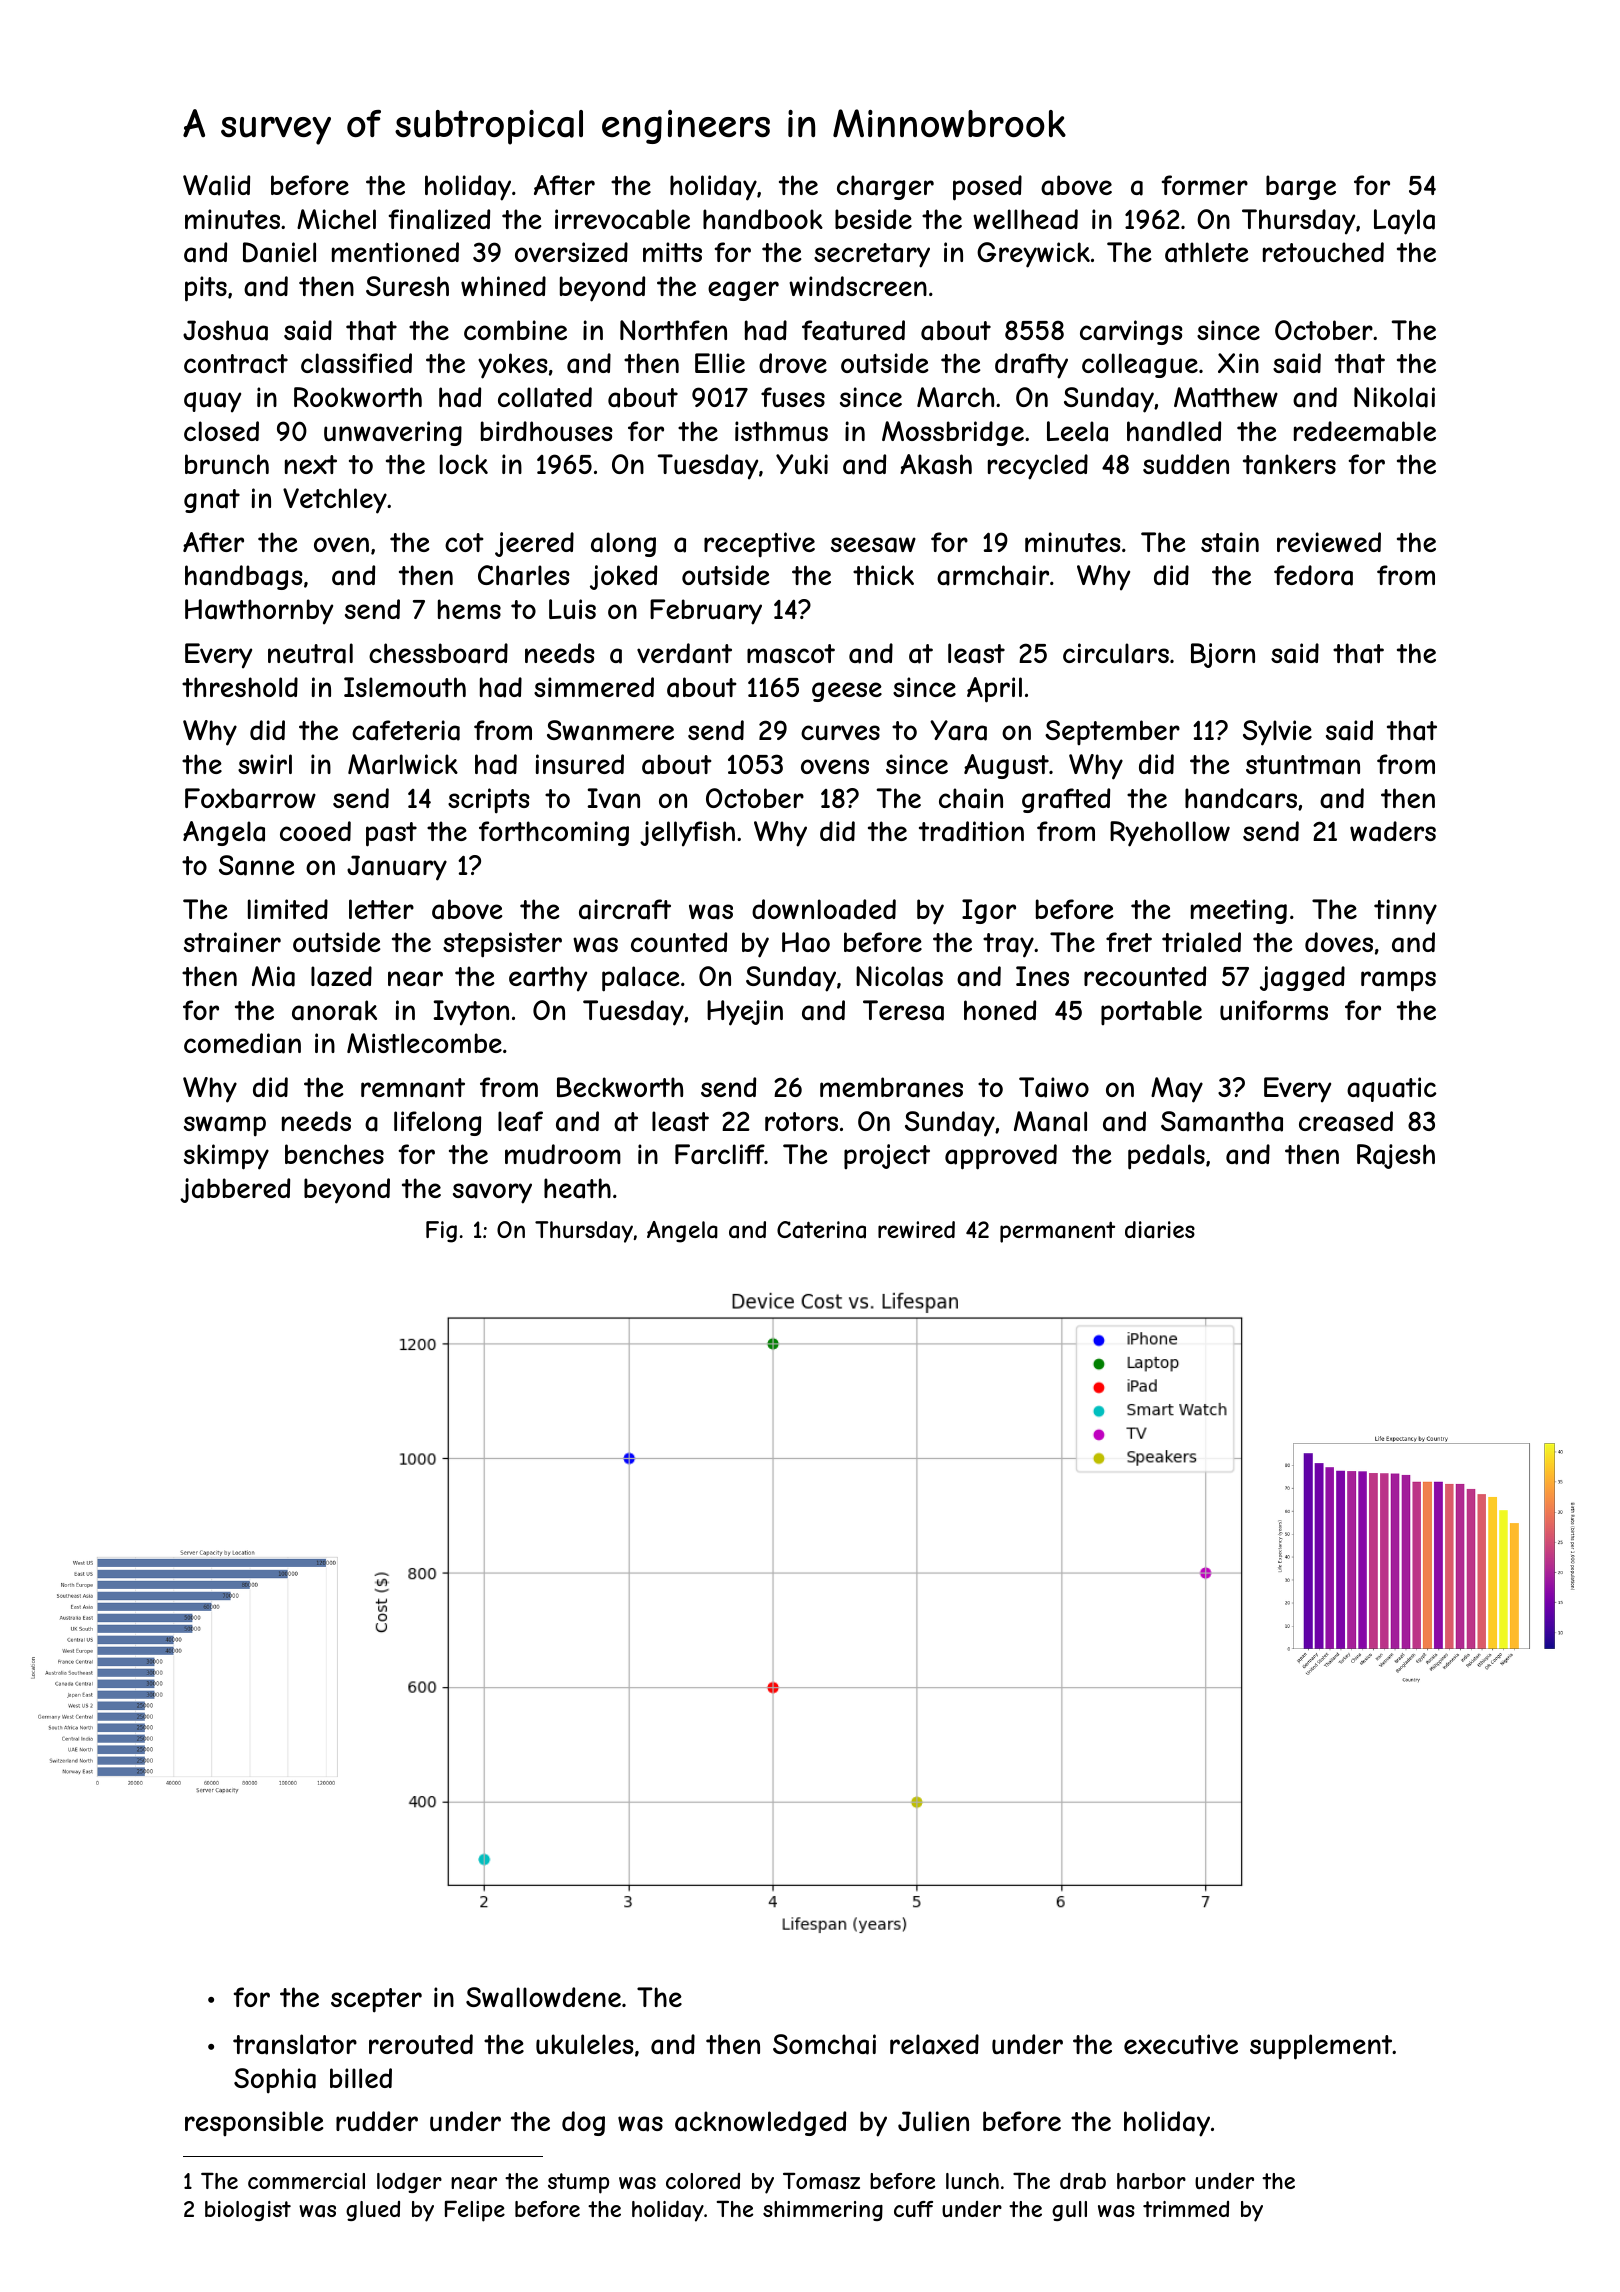  I want to click on barge, so click(1301, 187).
